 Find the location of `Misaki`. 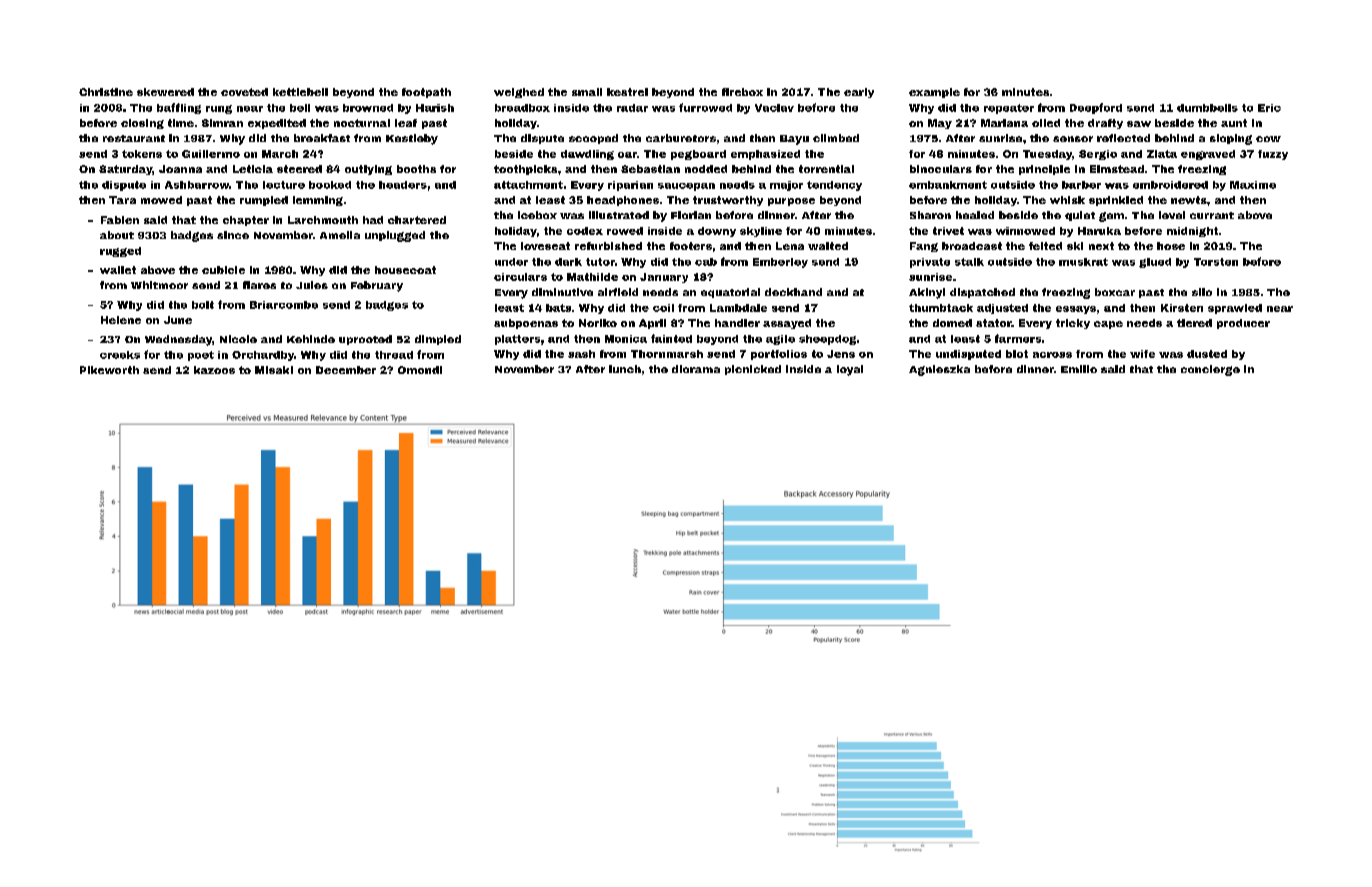

Misaki is located at coordinates (274, 370).
